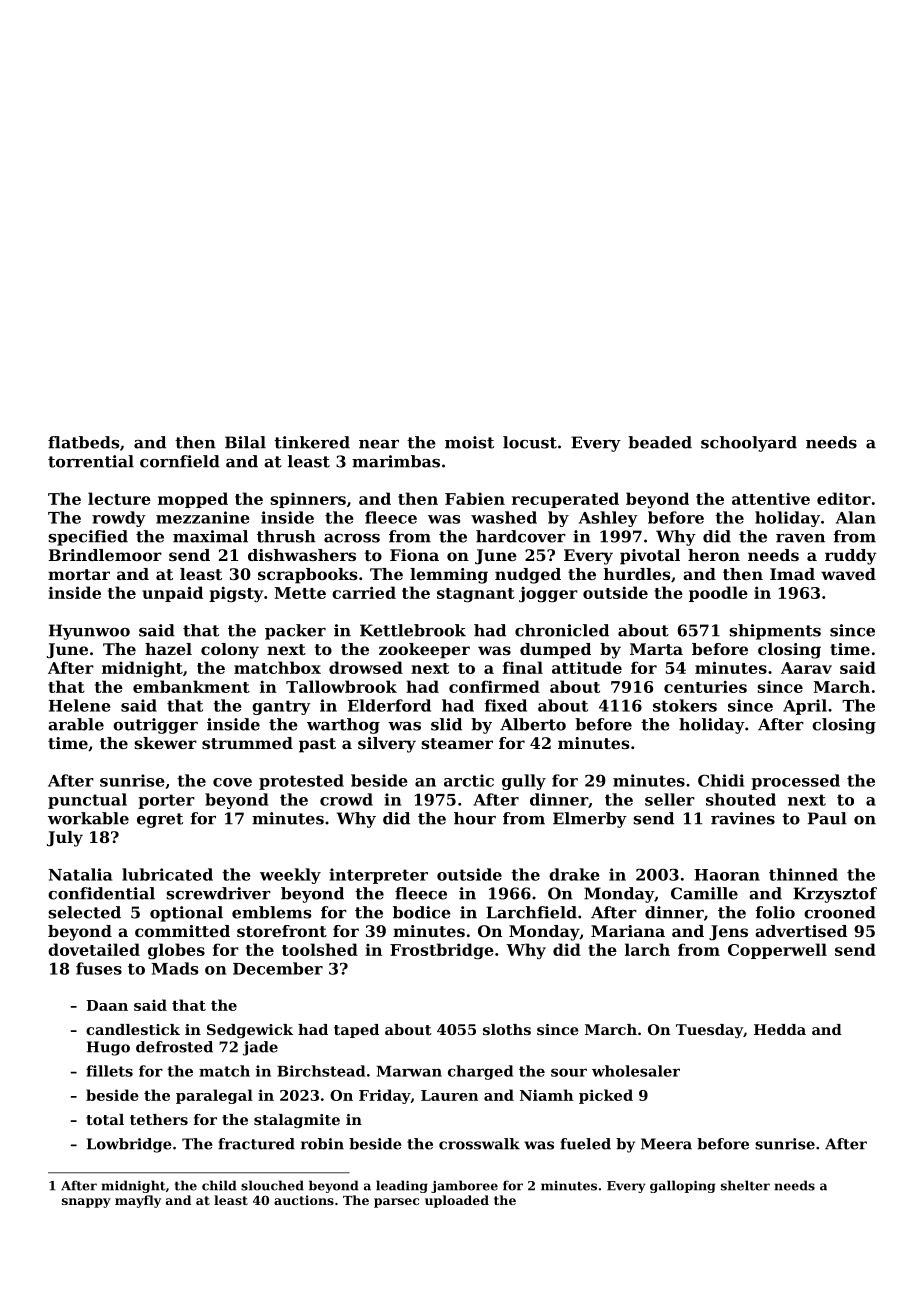 The height and width of the page is (1308, 924). What do you see at coordinates (304, 1200) in the page?
I see `auctions` at bounding box center [304, 1200].
